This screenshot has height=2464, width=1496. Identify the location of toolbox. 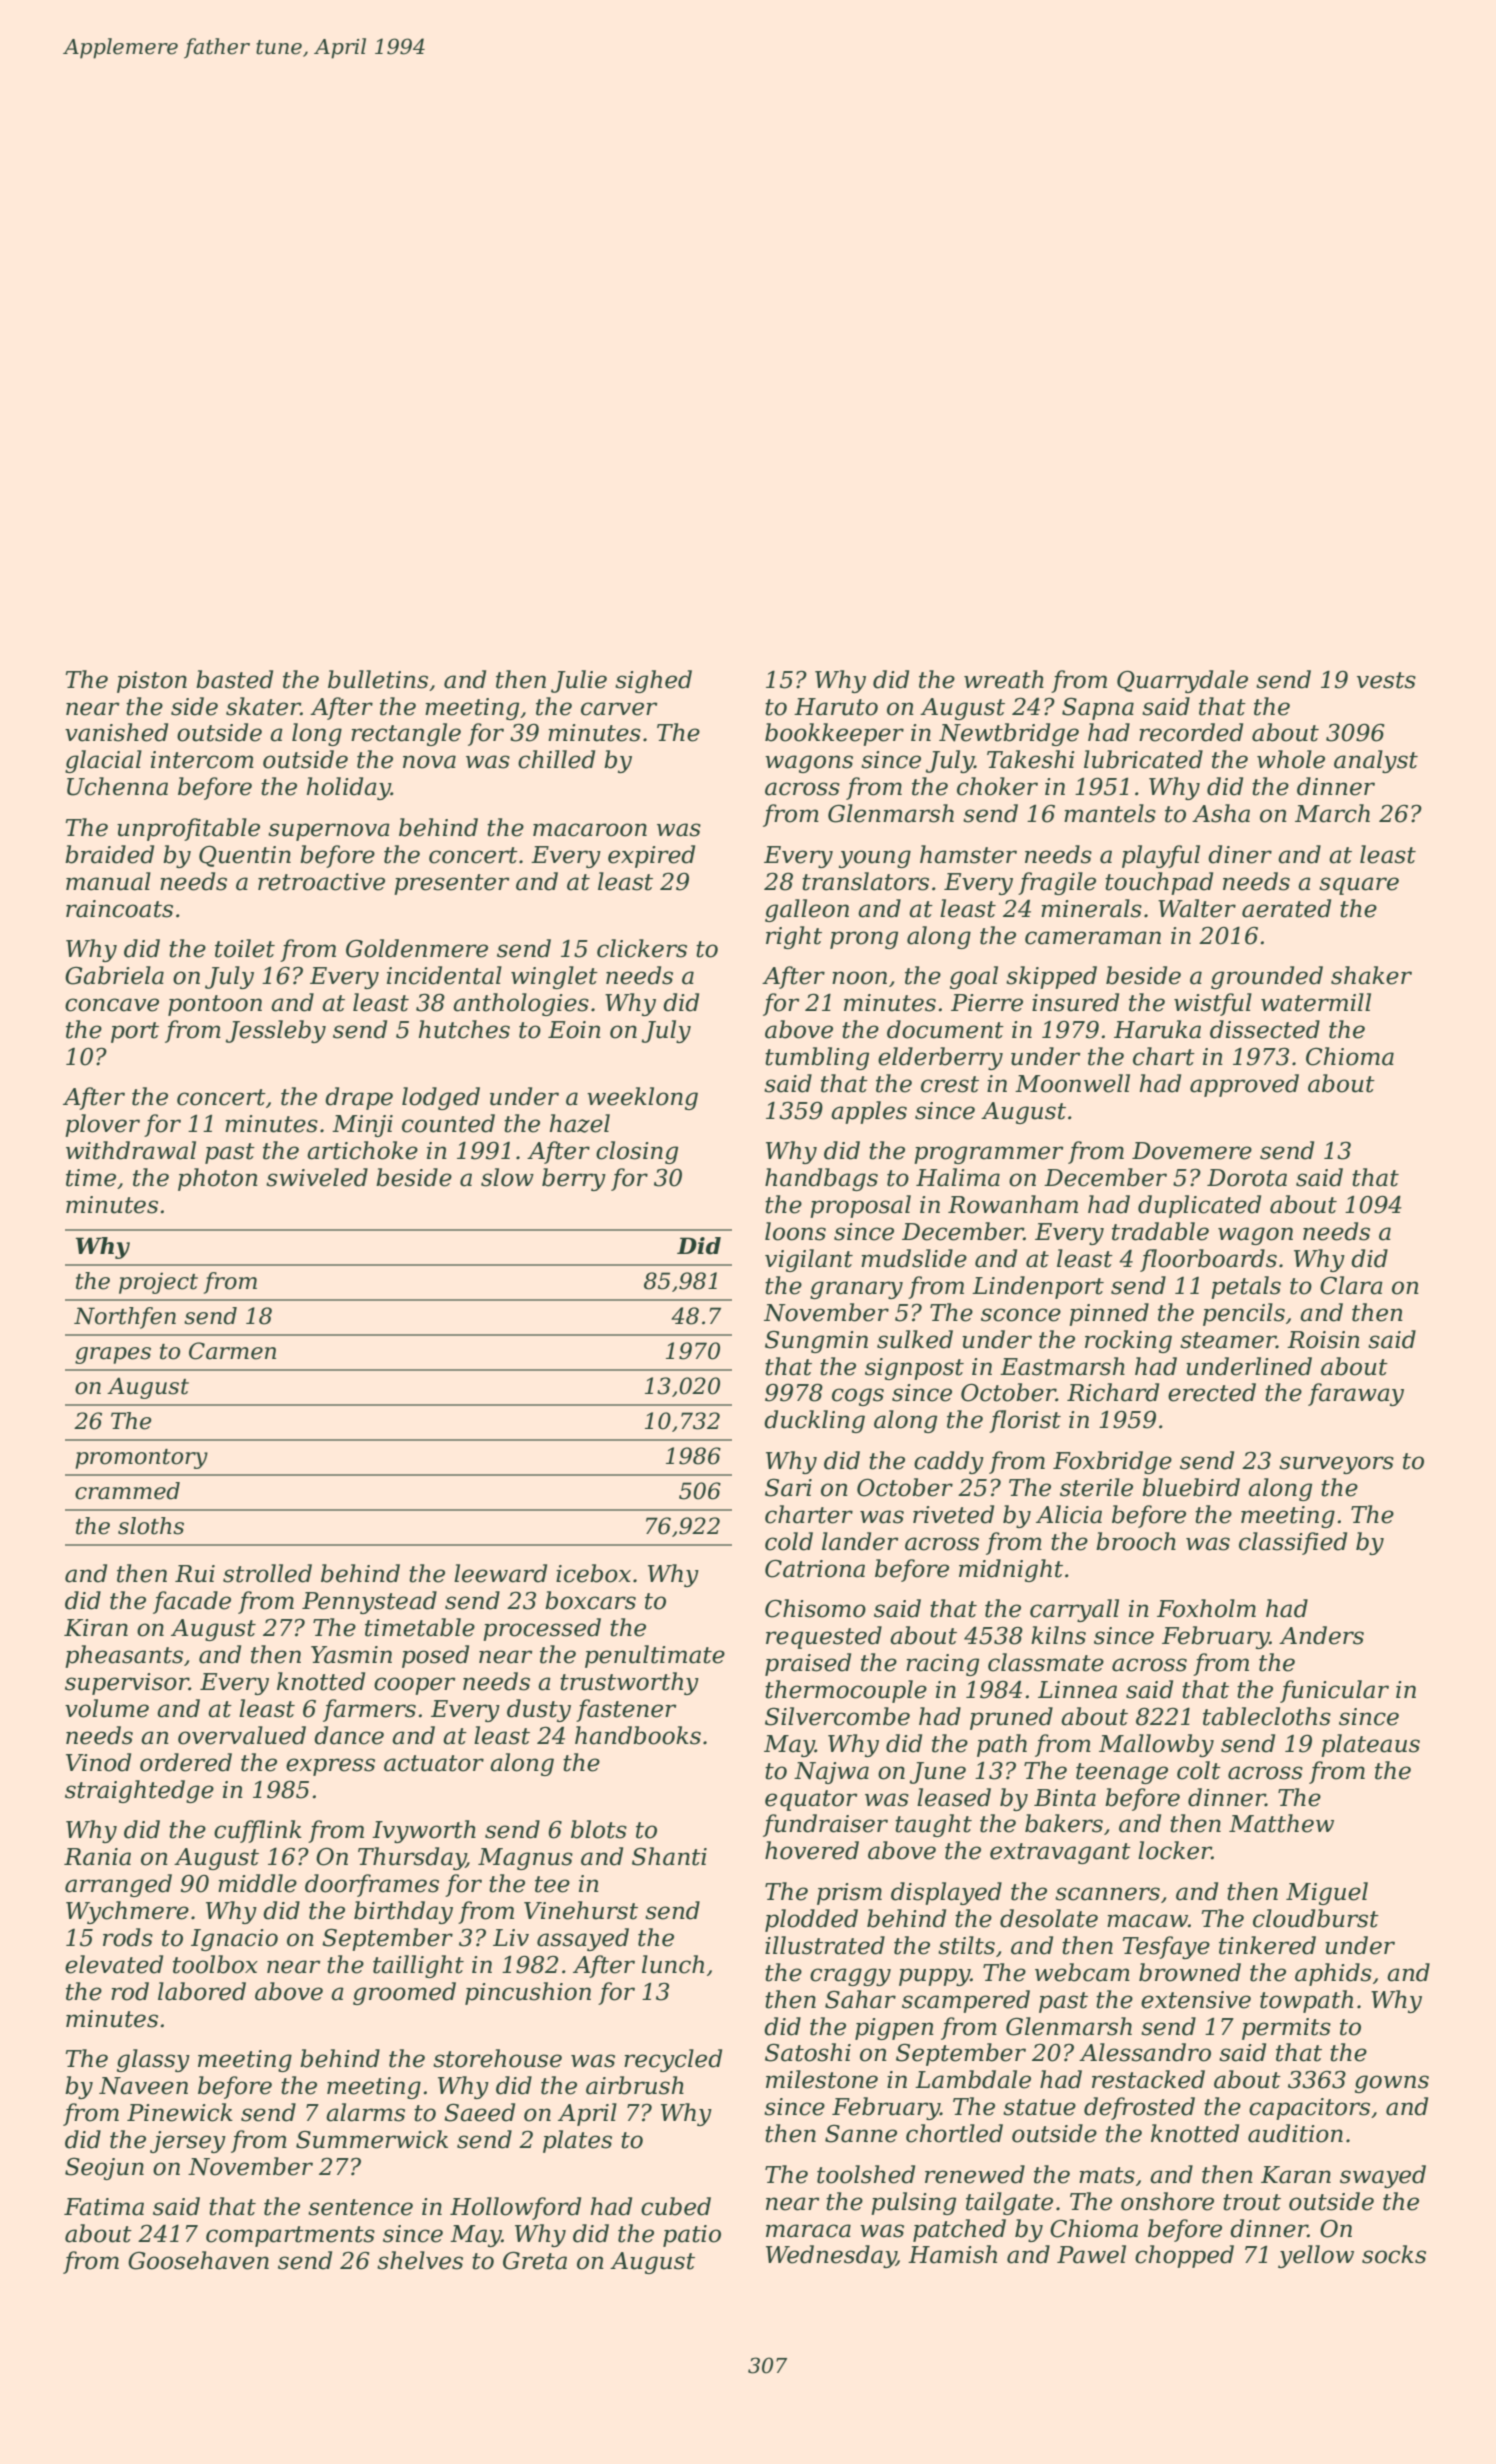
(215, 1964).
